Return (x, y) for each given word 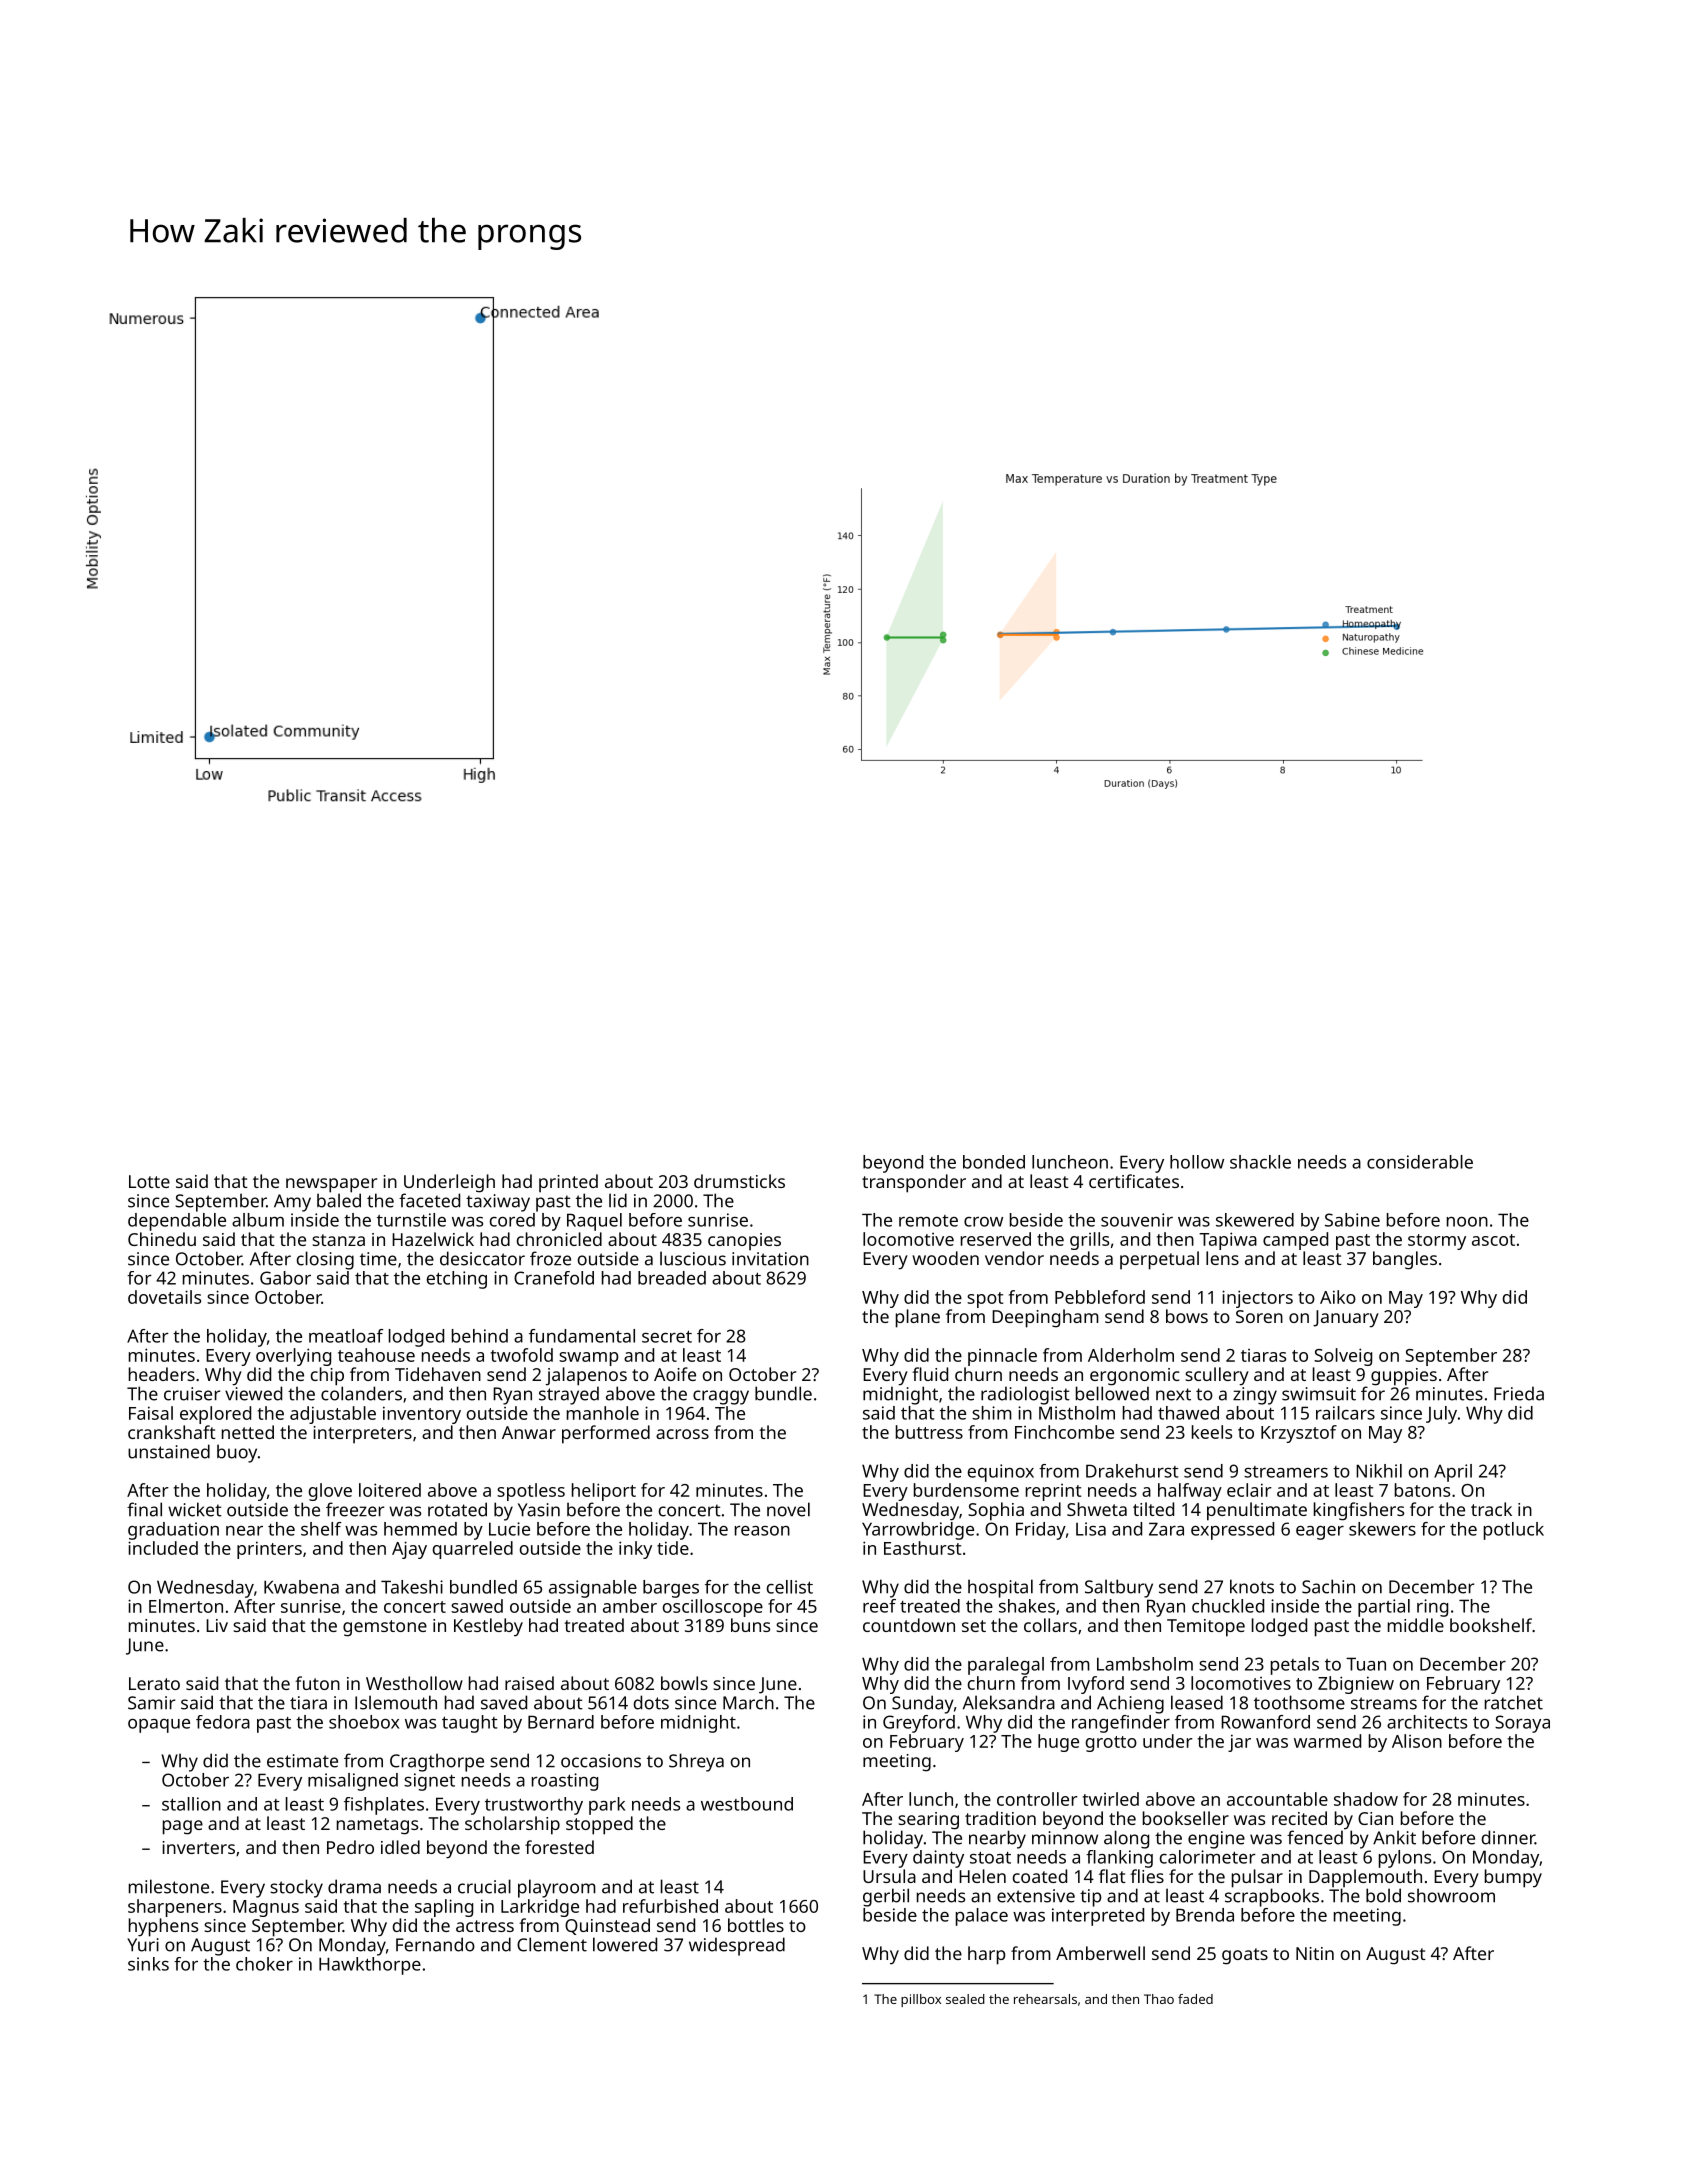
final (144, 1509)
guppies (1404, 1377)
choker (264, 1964)
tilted (1153, 1509)
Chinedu (162, 1239)
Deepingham (1045, 1318)
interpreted (1098, 1917)
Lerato (154, 1683)
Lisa (1091, 1529)
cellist (790, 1587)
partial (1384, 1608)
